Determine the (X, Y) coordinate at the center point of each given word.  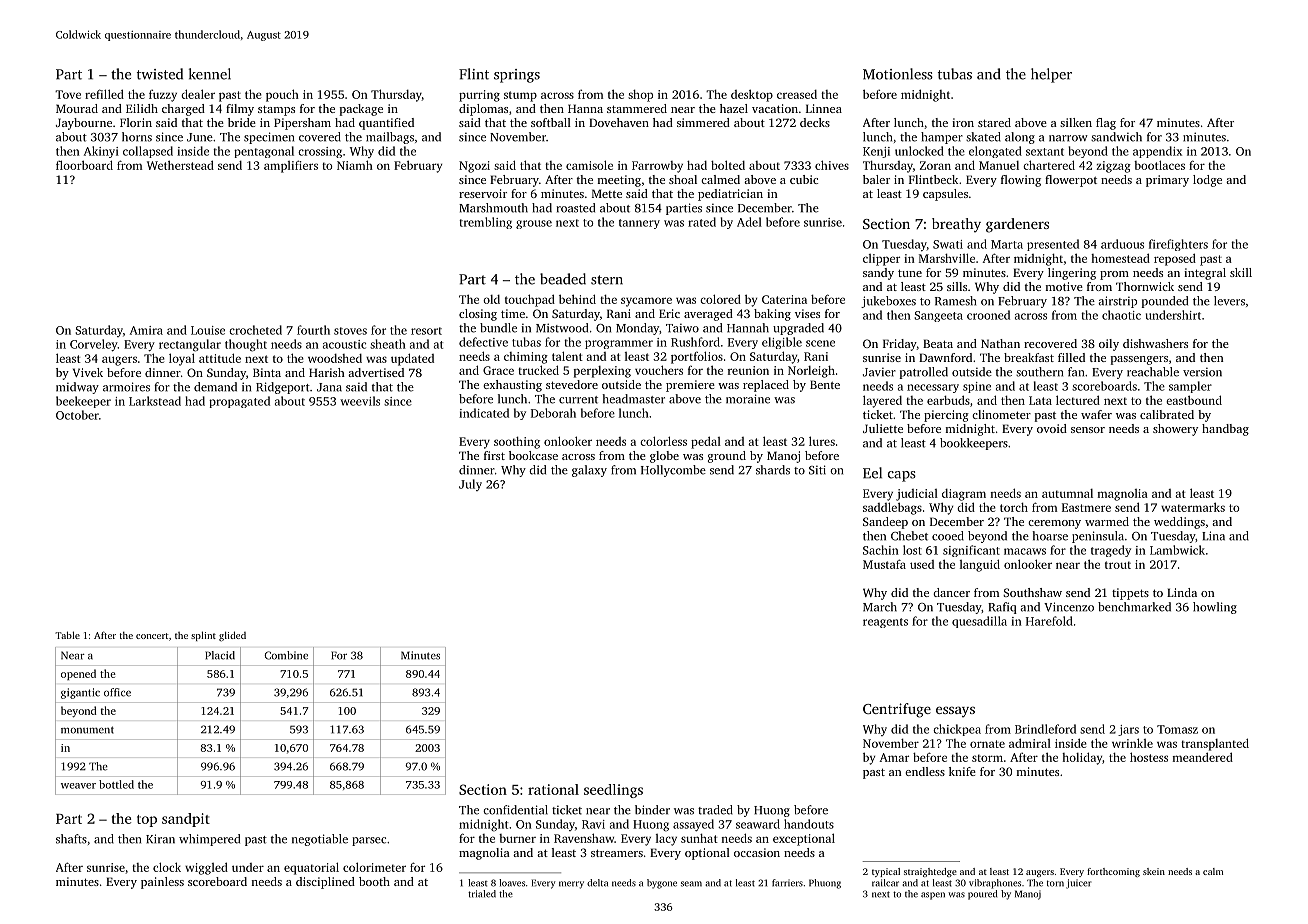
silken (1076, 122)
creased (797, 94)
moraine (748, 399)
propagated (239, 402)
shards (773, 470)
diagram (964, 495)
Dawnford (945, 357)
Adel (749, 222)
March (880, 607)
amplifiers (291, 166)
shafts (71, 839)
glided (232, 636)
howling (1215, 608)
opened (78, 674)
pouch (282, 95)
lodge (1207, 181)
